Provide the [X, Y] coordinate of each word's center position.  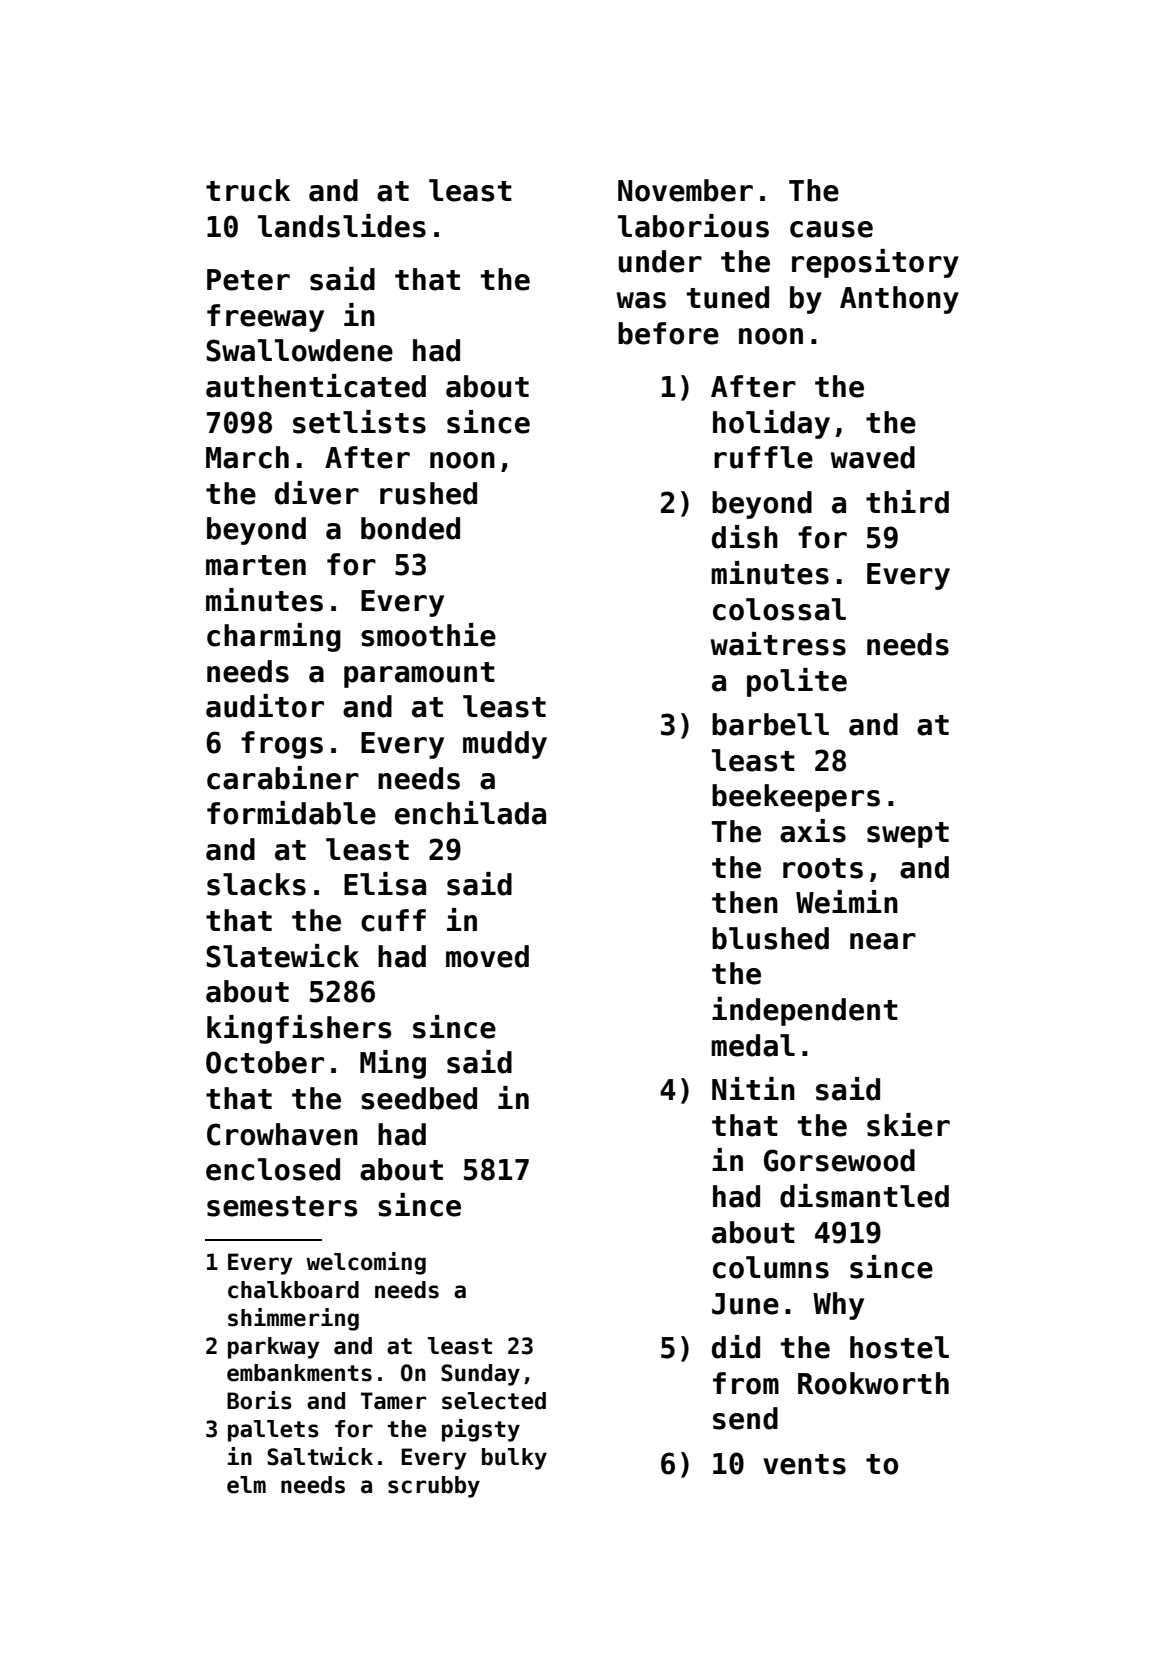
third [907, 502]
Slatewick [282, 956]
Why [838, 1306]
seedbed [419, 1098]
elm [246, 1485]
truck [248, 190]
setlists [359, 422]
